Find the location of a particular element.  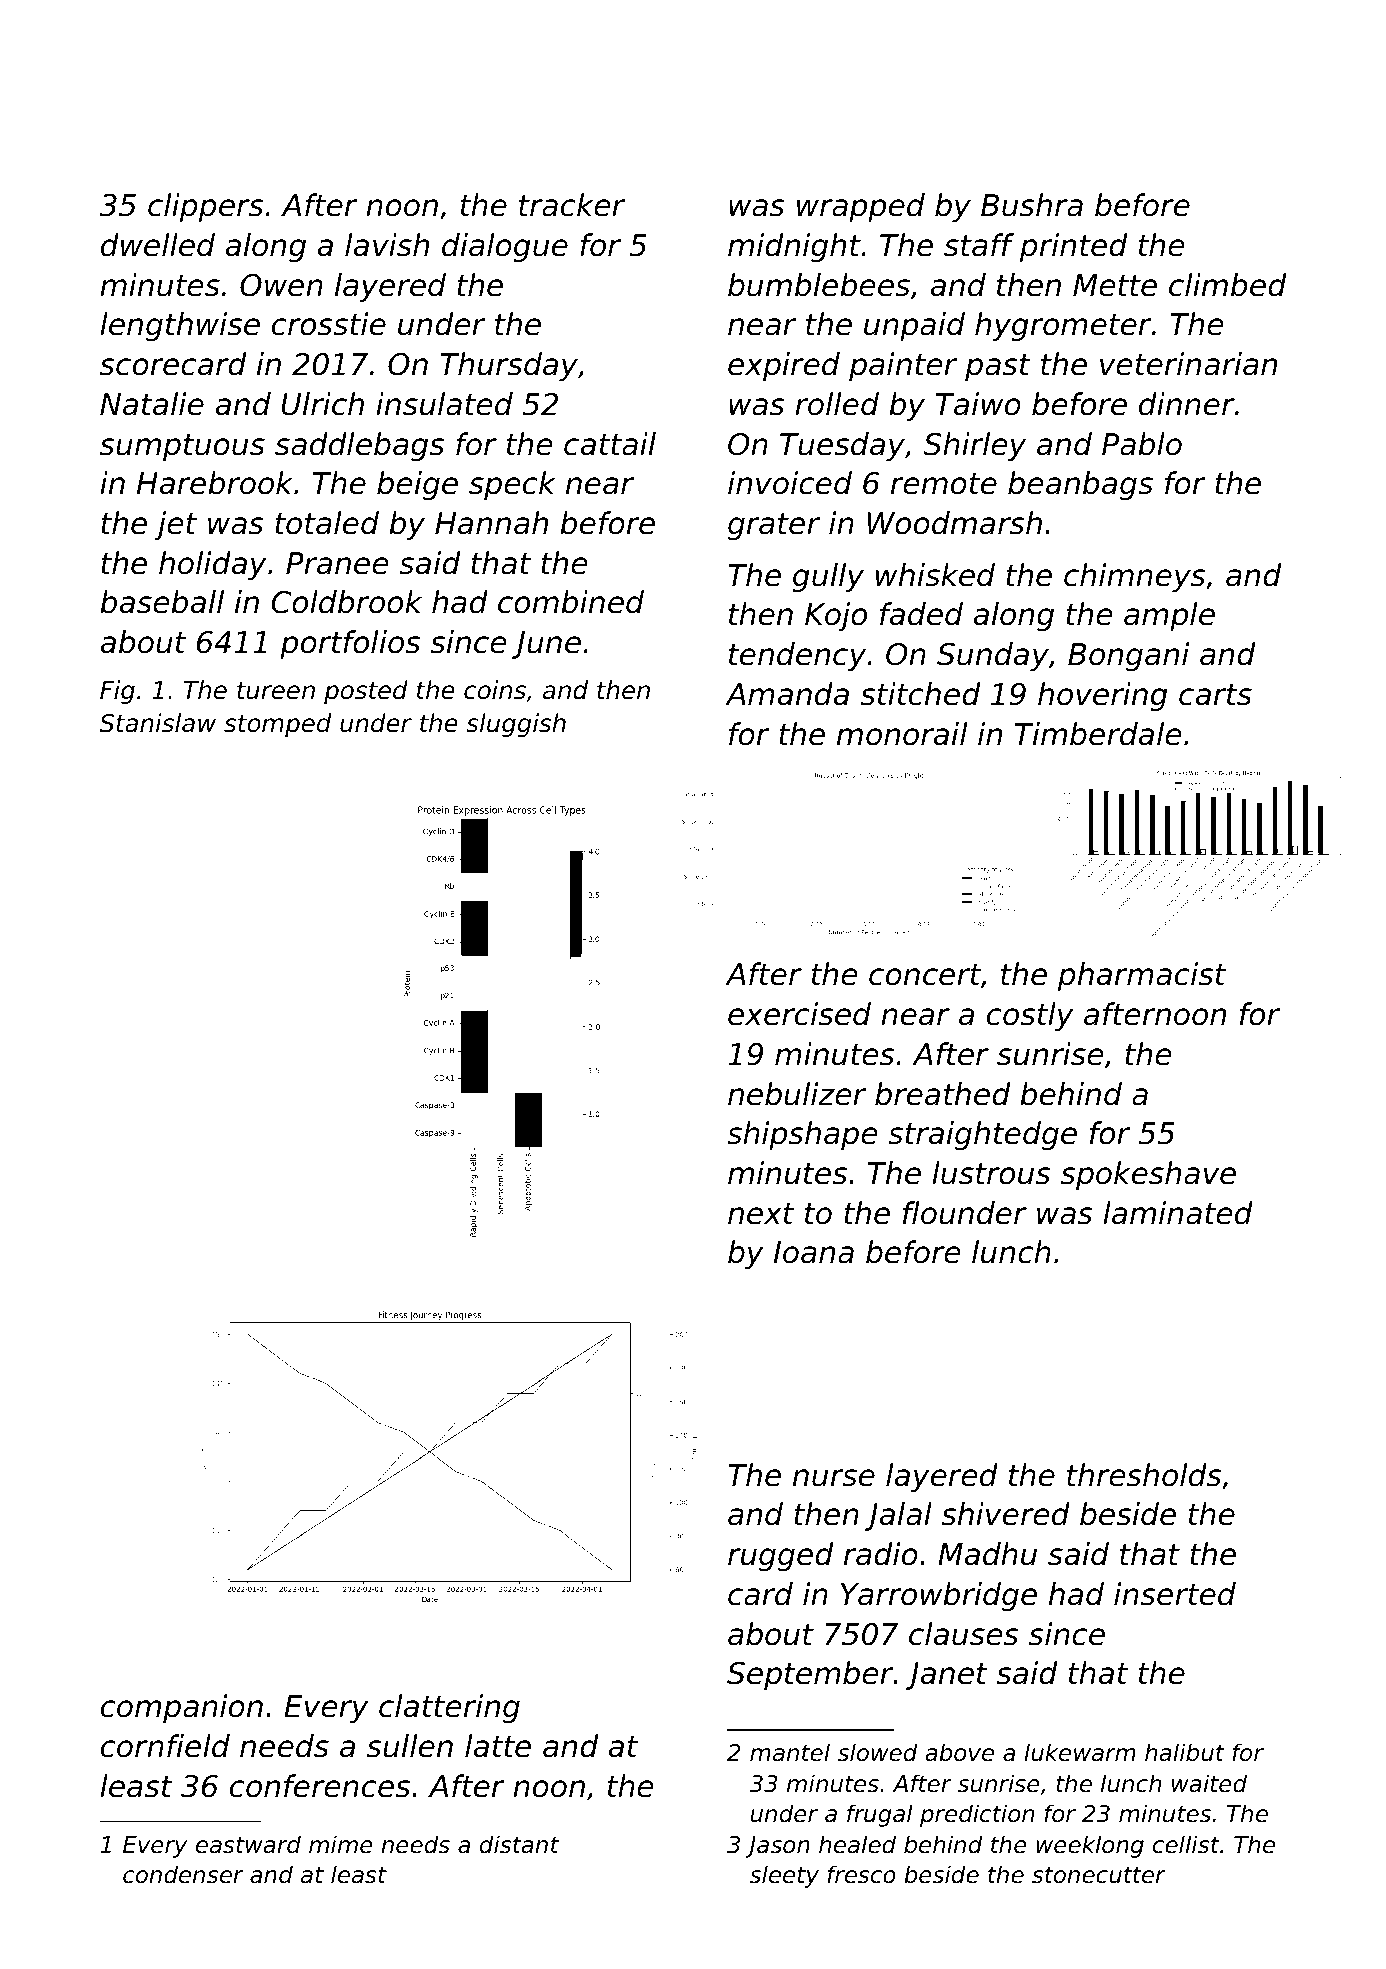

companion is located at coordinates (182, 1708).
